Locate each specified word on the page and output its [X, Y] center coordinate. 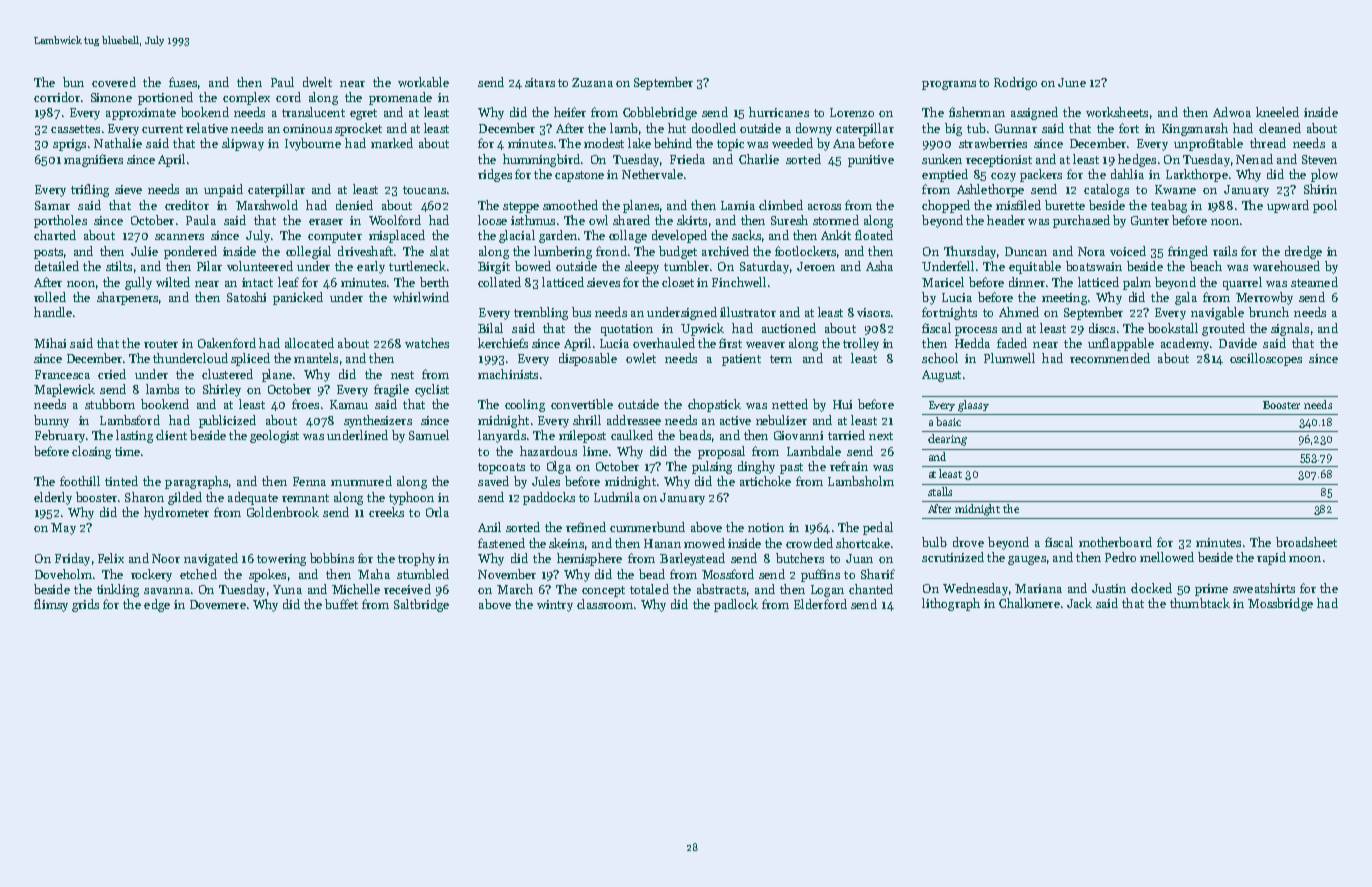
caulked [632, 435]
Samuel [429, 435]
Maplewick [64, 390]
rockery [151, 575]
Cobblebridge [660, 113]
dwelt [317, 82]
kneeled [1277, 112]
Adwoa [1232, 112]
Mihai [50, 343]
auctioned [789, 328]
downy [814, 129]
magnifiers [93, 160]
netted [790, 404]
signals [1290, 329]
